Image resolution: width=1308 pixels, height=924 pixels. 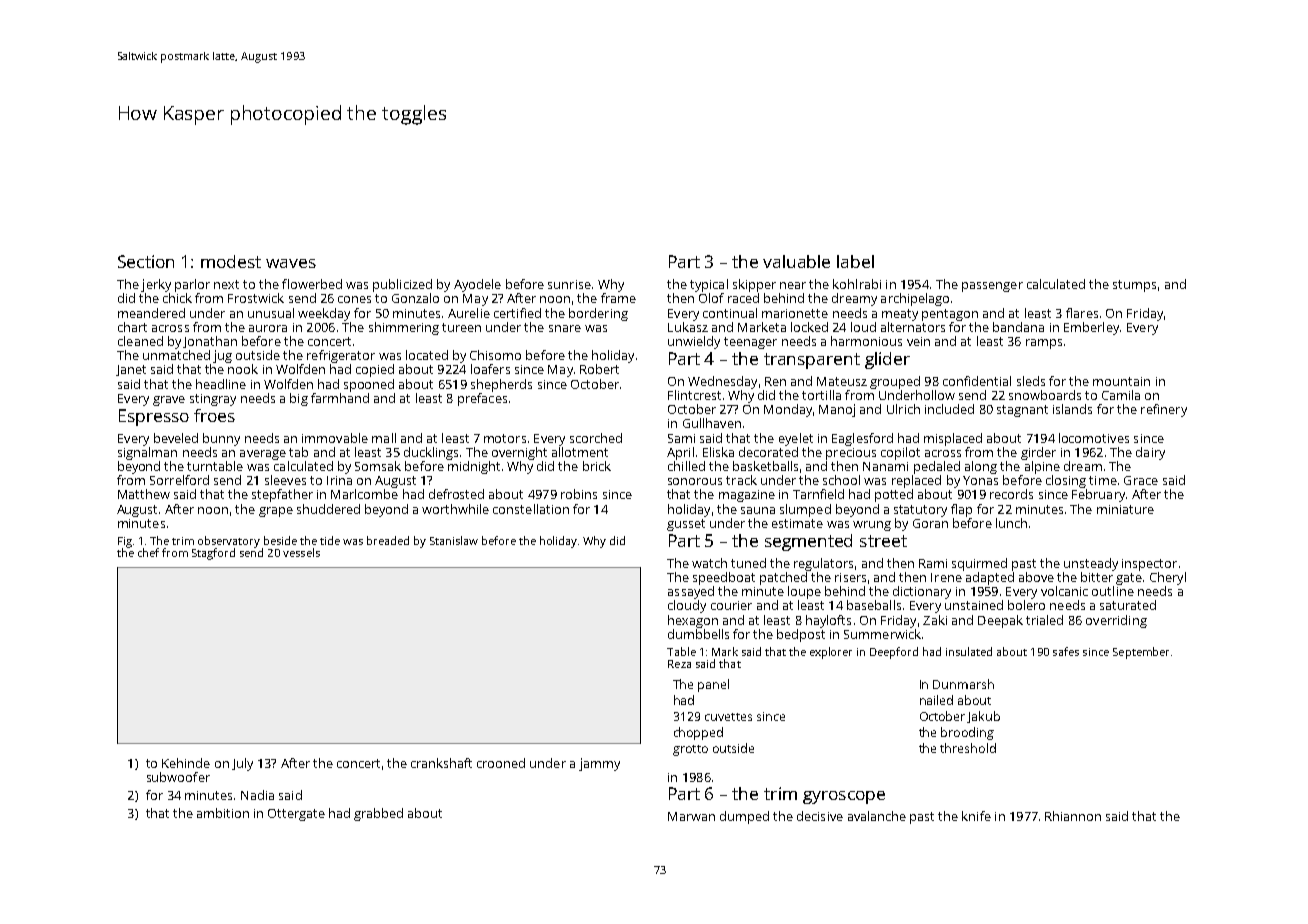 What do you see at coordinates (301, 552) in the document?
I see `vessels` at bounding box center [301, 552].
